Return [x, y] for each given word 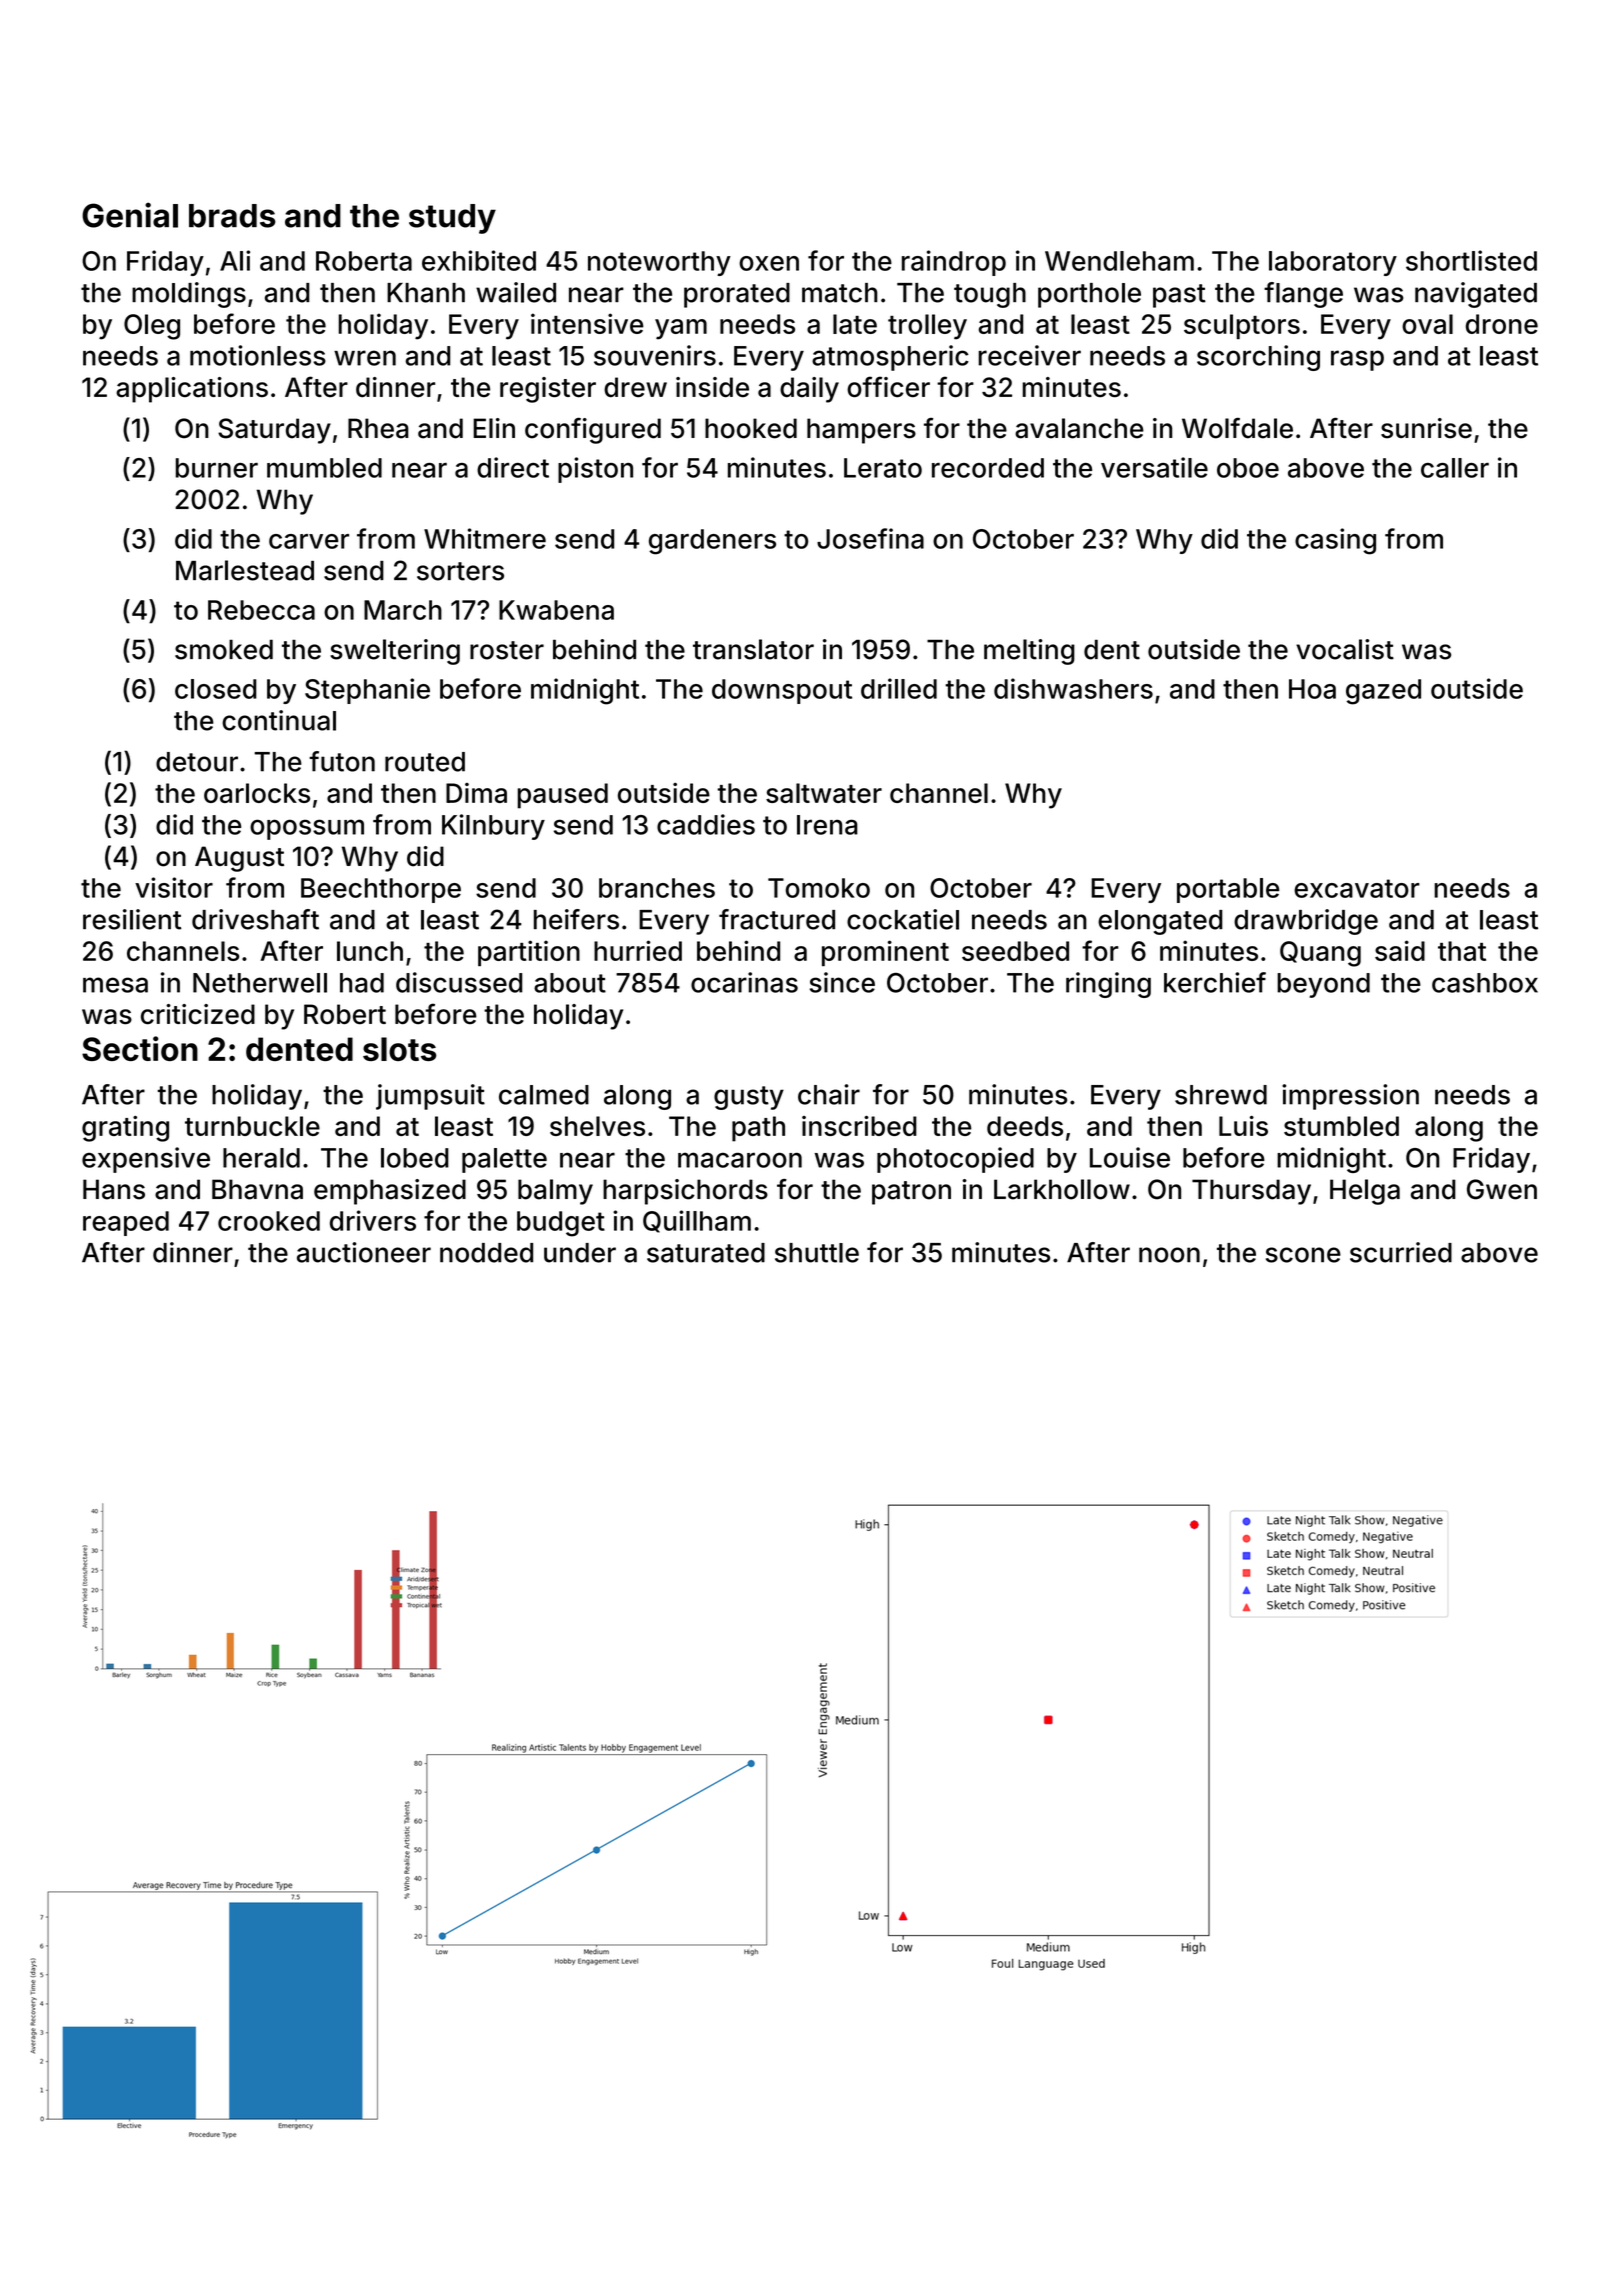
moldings [189, 295]
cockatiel [903, 919]
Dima [476, 793]
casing [1335, 541]
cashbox [1485, 983]
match [840, 293]
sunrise [1426, 428]
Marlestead [245, 570]
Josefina [870, 538]
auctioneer [364, 1252]
